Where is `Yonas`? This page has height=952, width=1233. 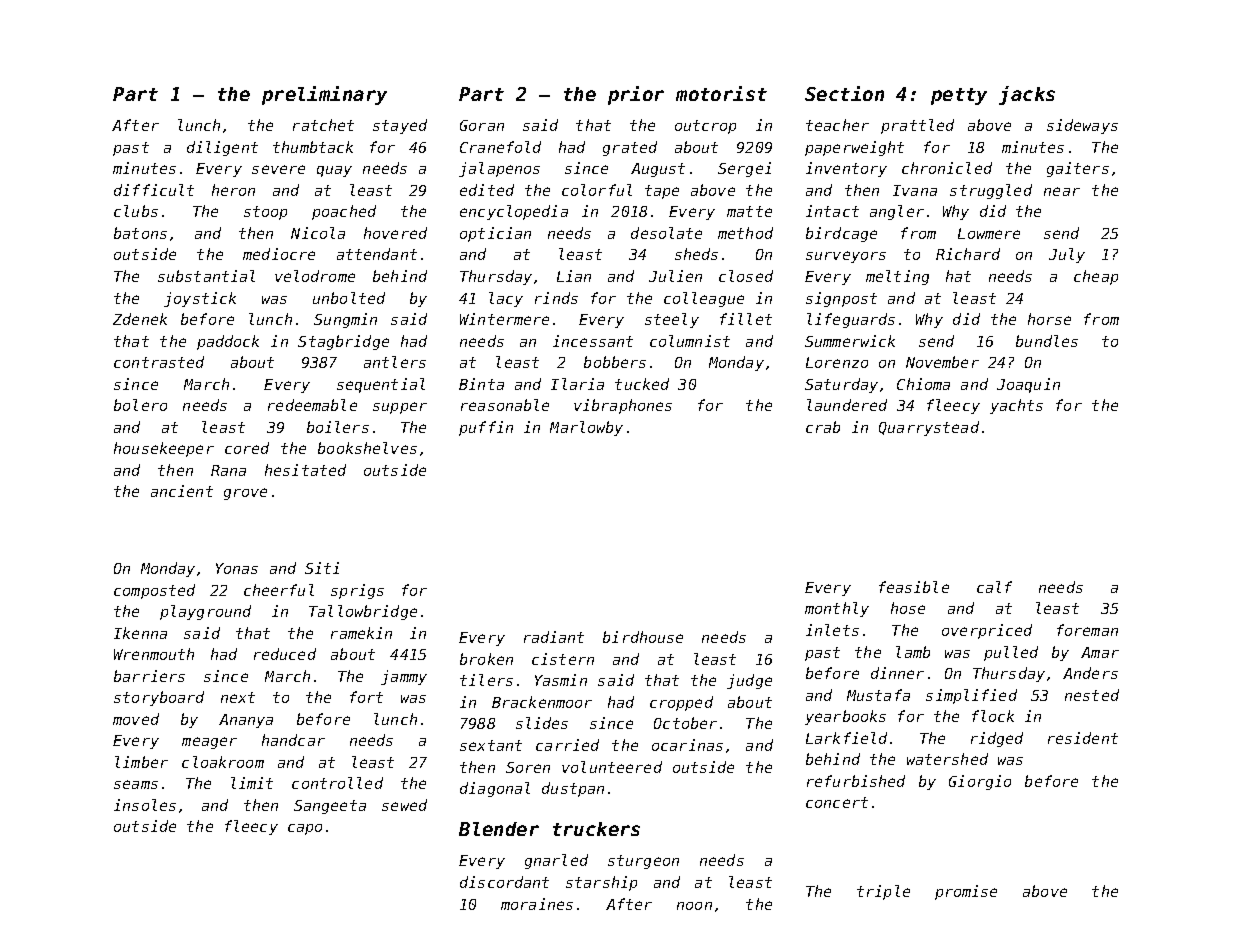 Yonas is located at coordinates (237, 568).
